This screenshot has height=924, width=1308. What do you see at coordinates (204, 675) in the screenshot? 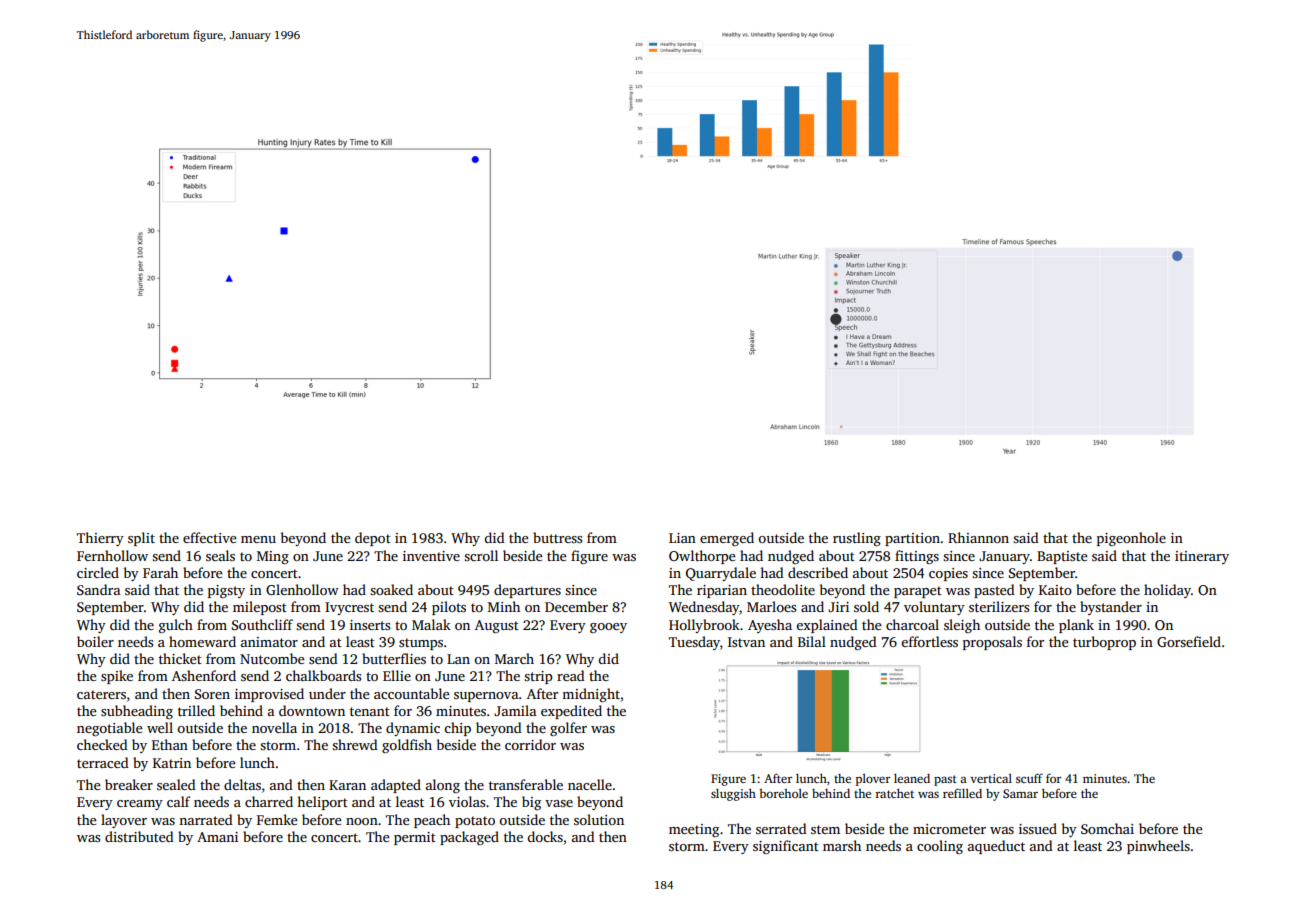
I see `Ashenford` at bounding box center [204, 675].
